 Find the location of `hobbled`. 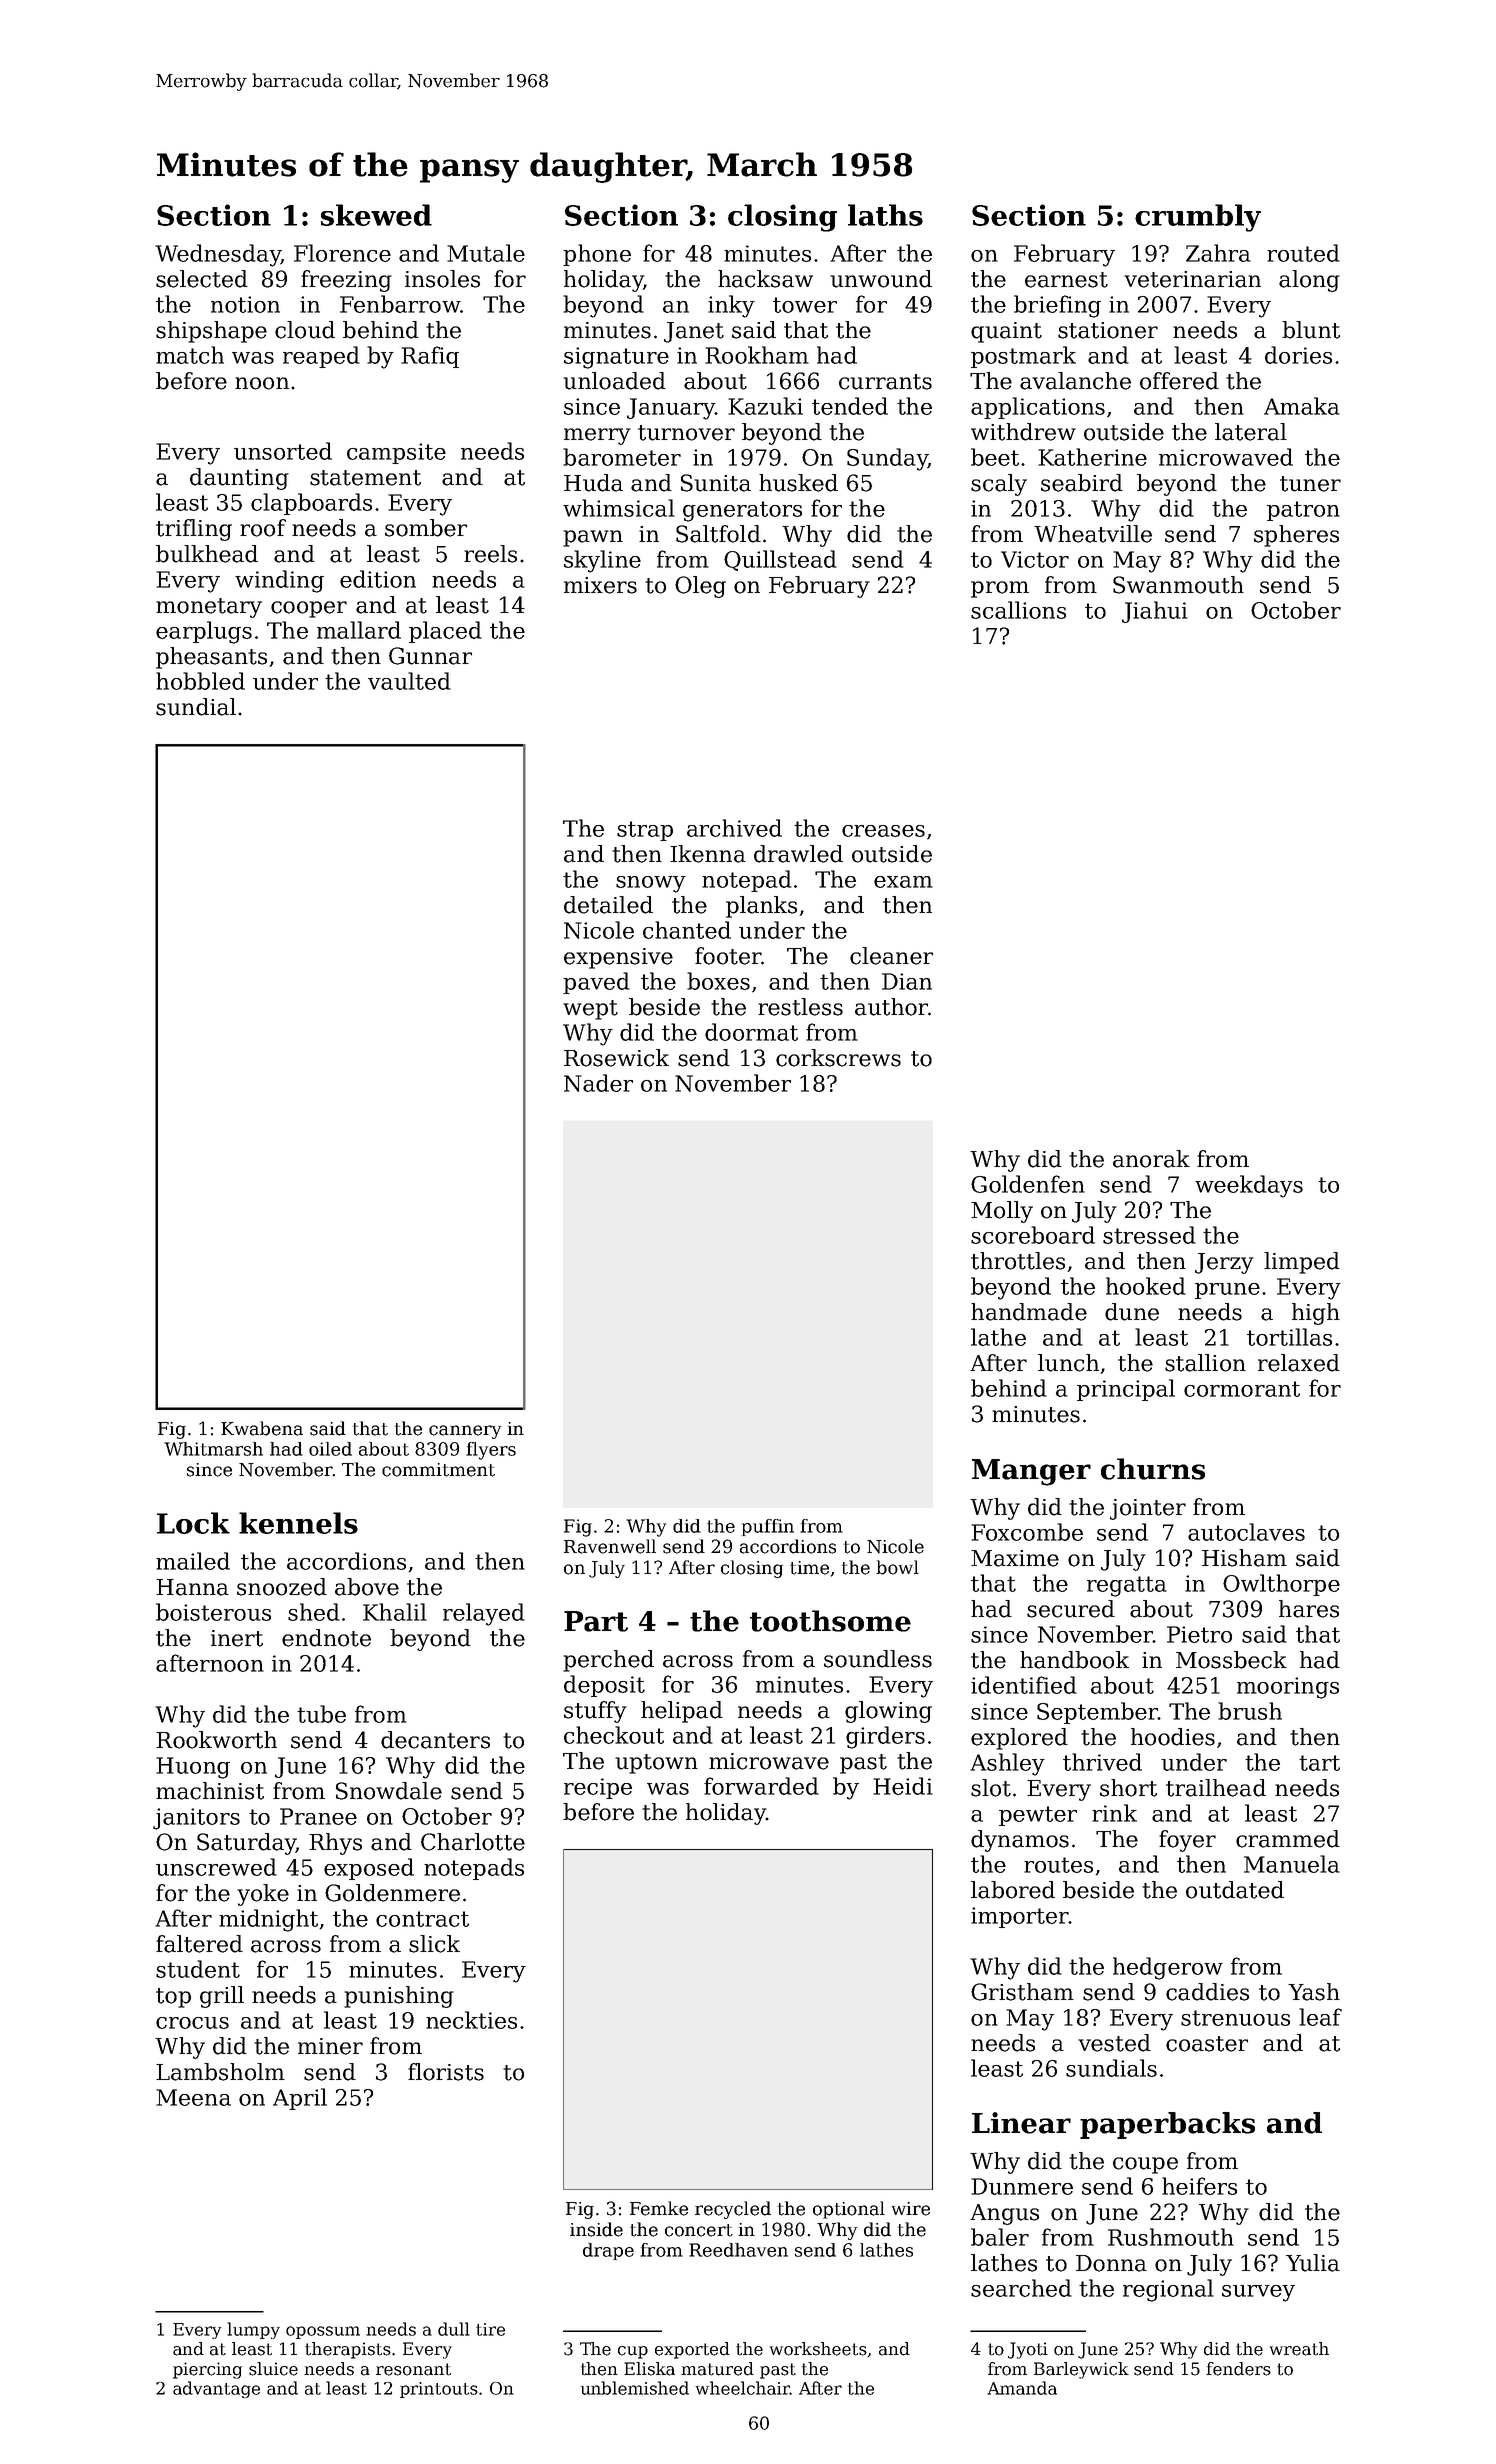

hobbled is located at coordinates (200, 681).
